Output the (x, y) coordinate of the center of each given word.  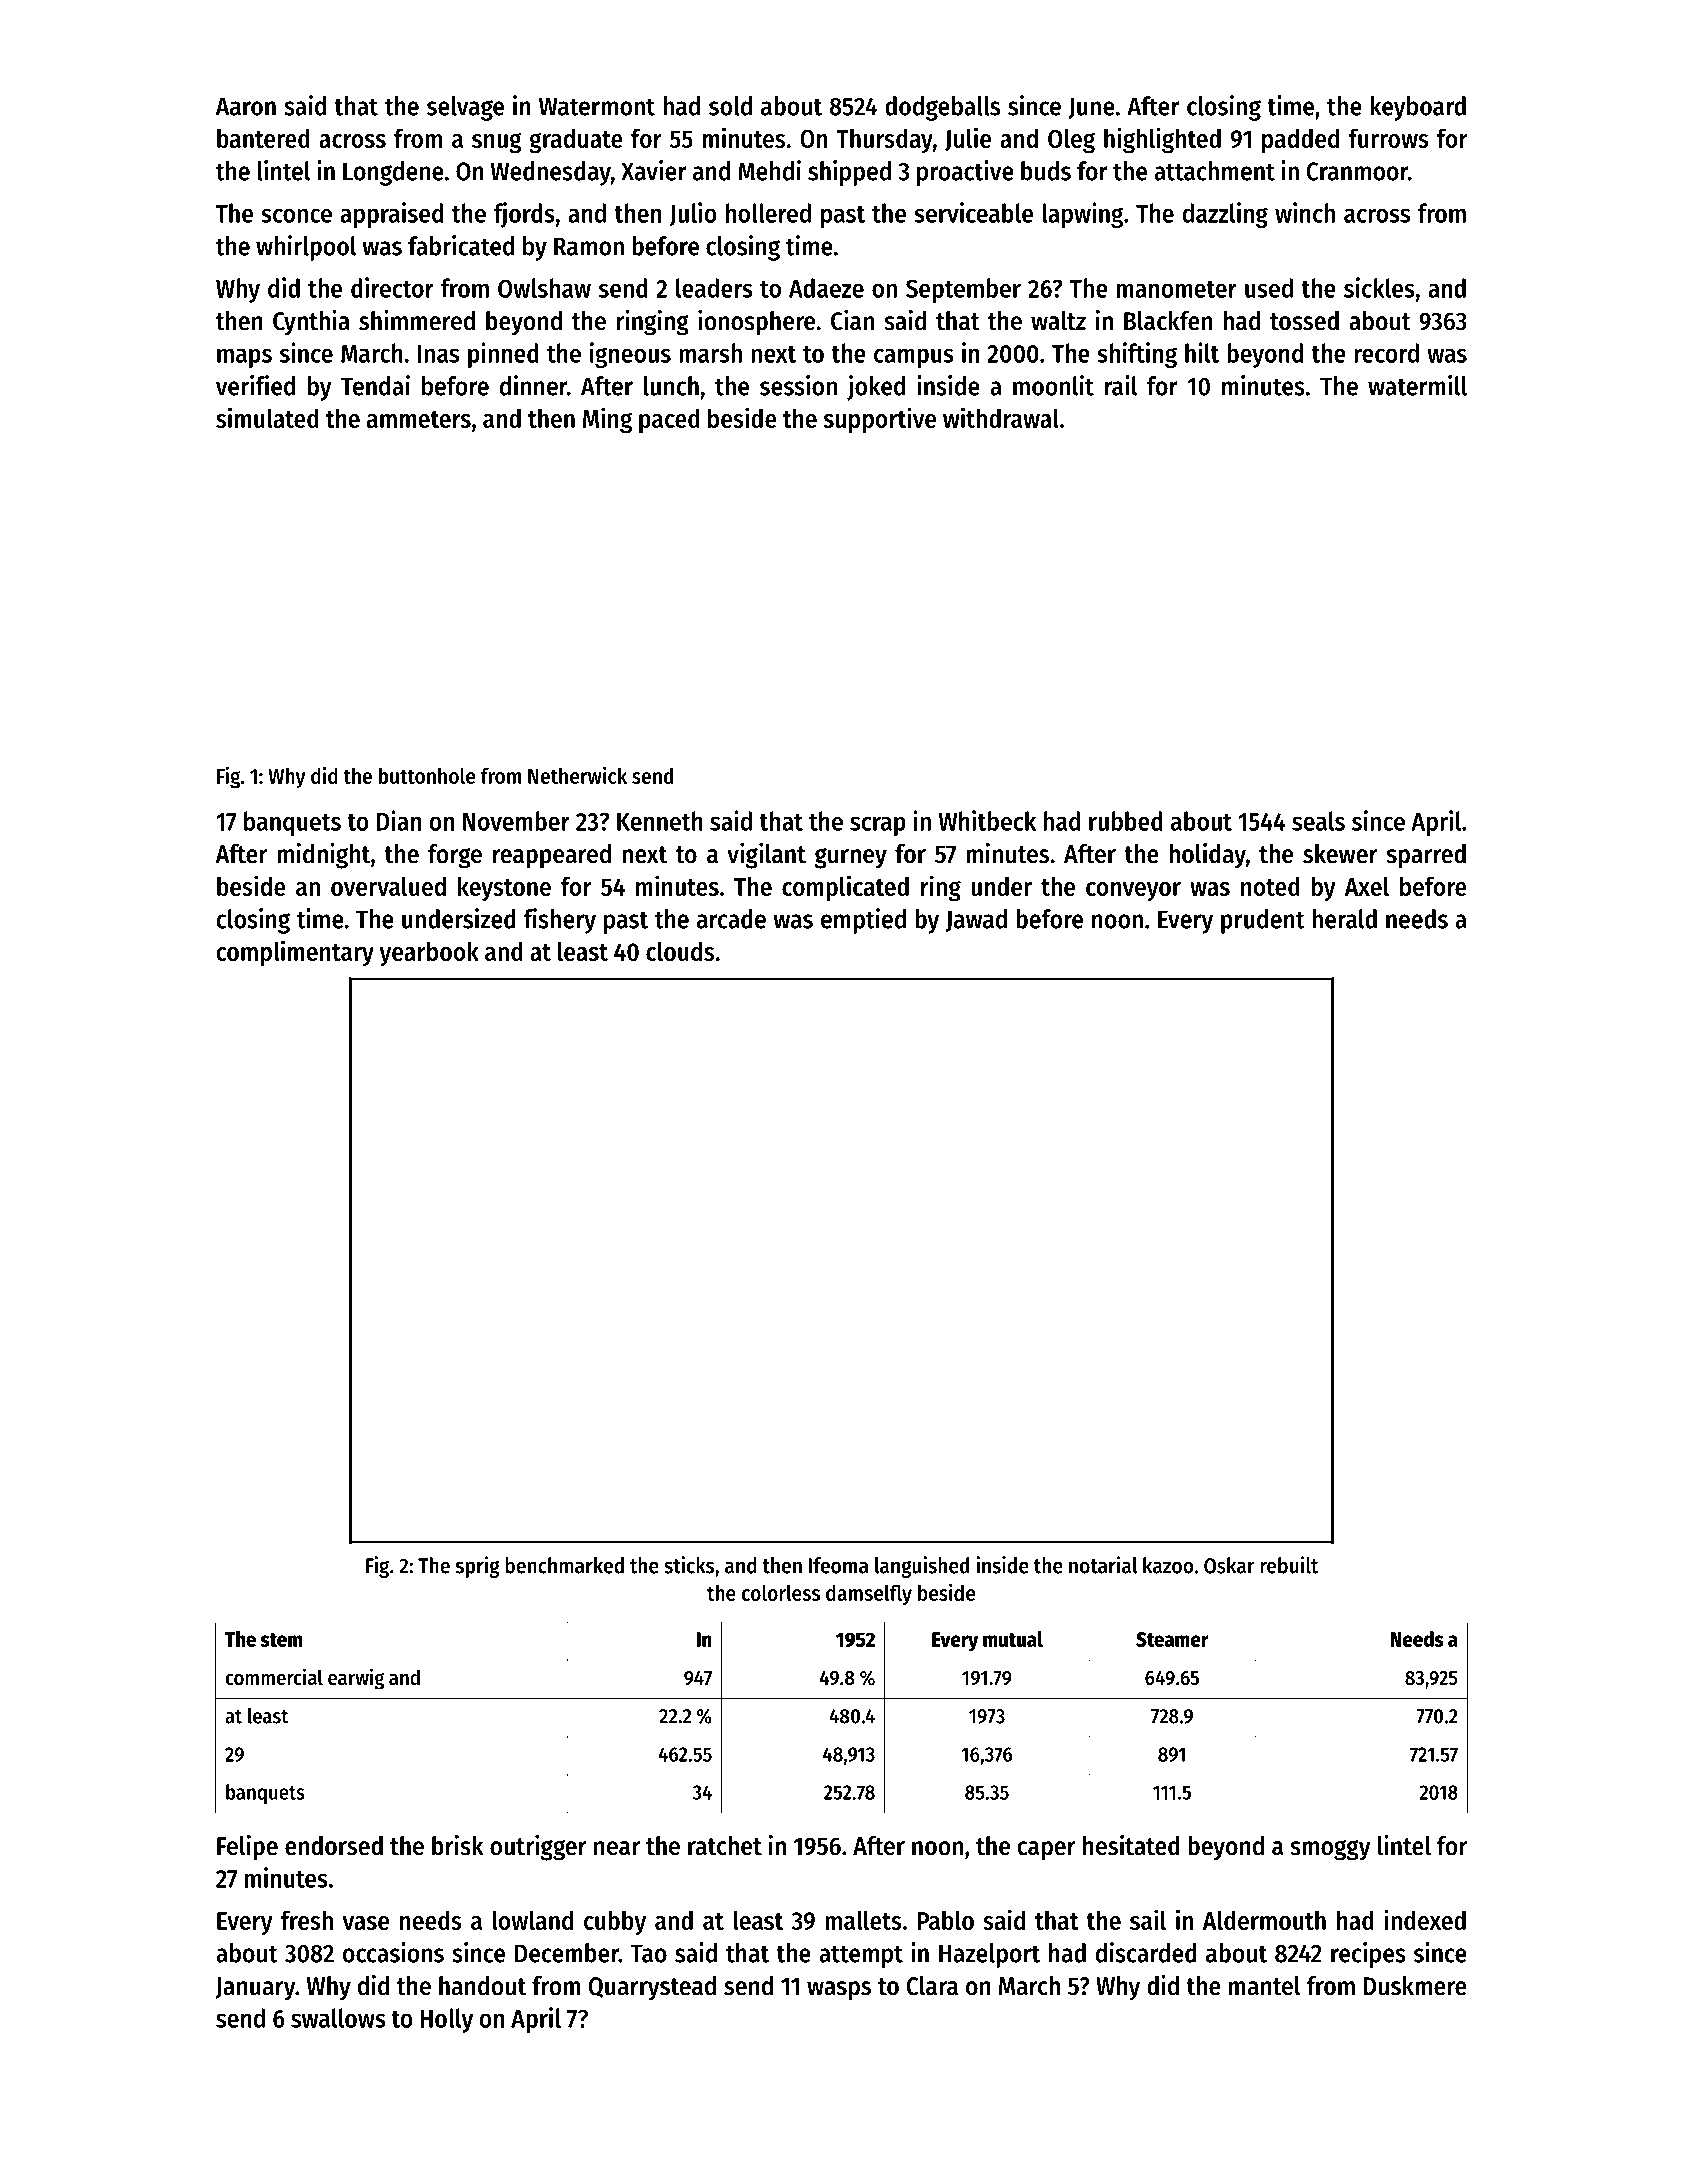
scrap (878, 826)
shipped (849, 173)
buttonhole (427, 775)
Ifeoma (838, 1565)
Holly (446, 2020)
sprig (478, 1567)
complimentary (295, 953)
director (392, 287)
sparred (1426, 856)
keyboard (1418, 108)
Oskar (1229, 1565)
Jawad (976, 920)
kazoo (1168, 1565)
